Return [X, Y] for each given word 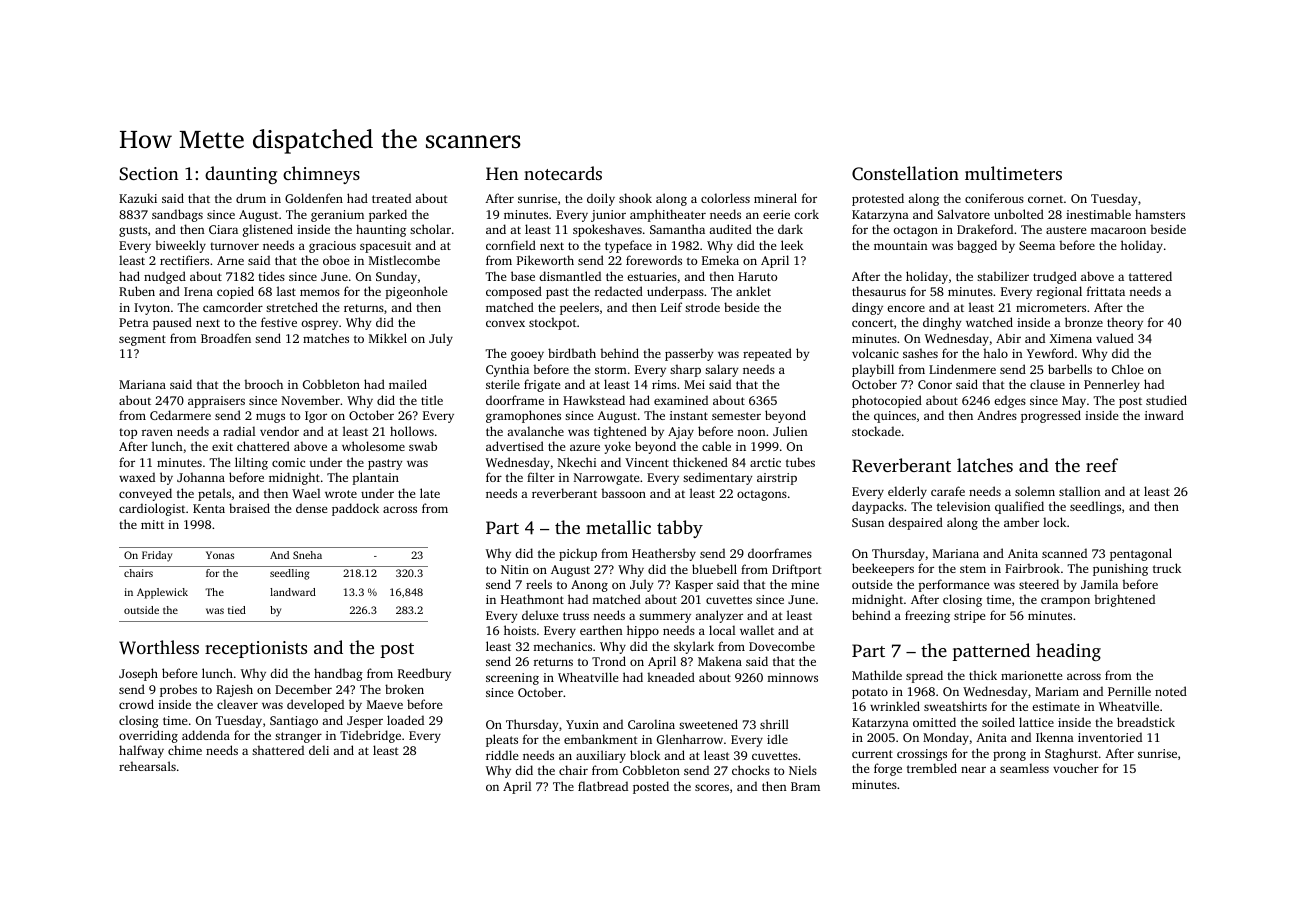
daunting [241, 175]
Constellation [905, 173]
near [973, 769]
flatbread [603, 786]
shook [635, 198]
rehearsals [147, 766]
